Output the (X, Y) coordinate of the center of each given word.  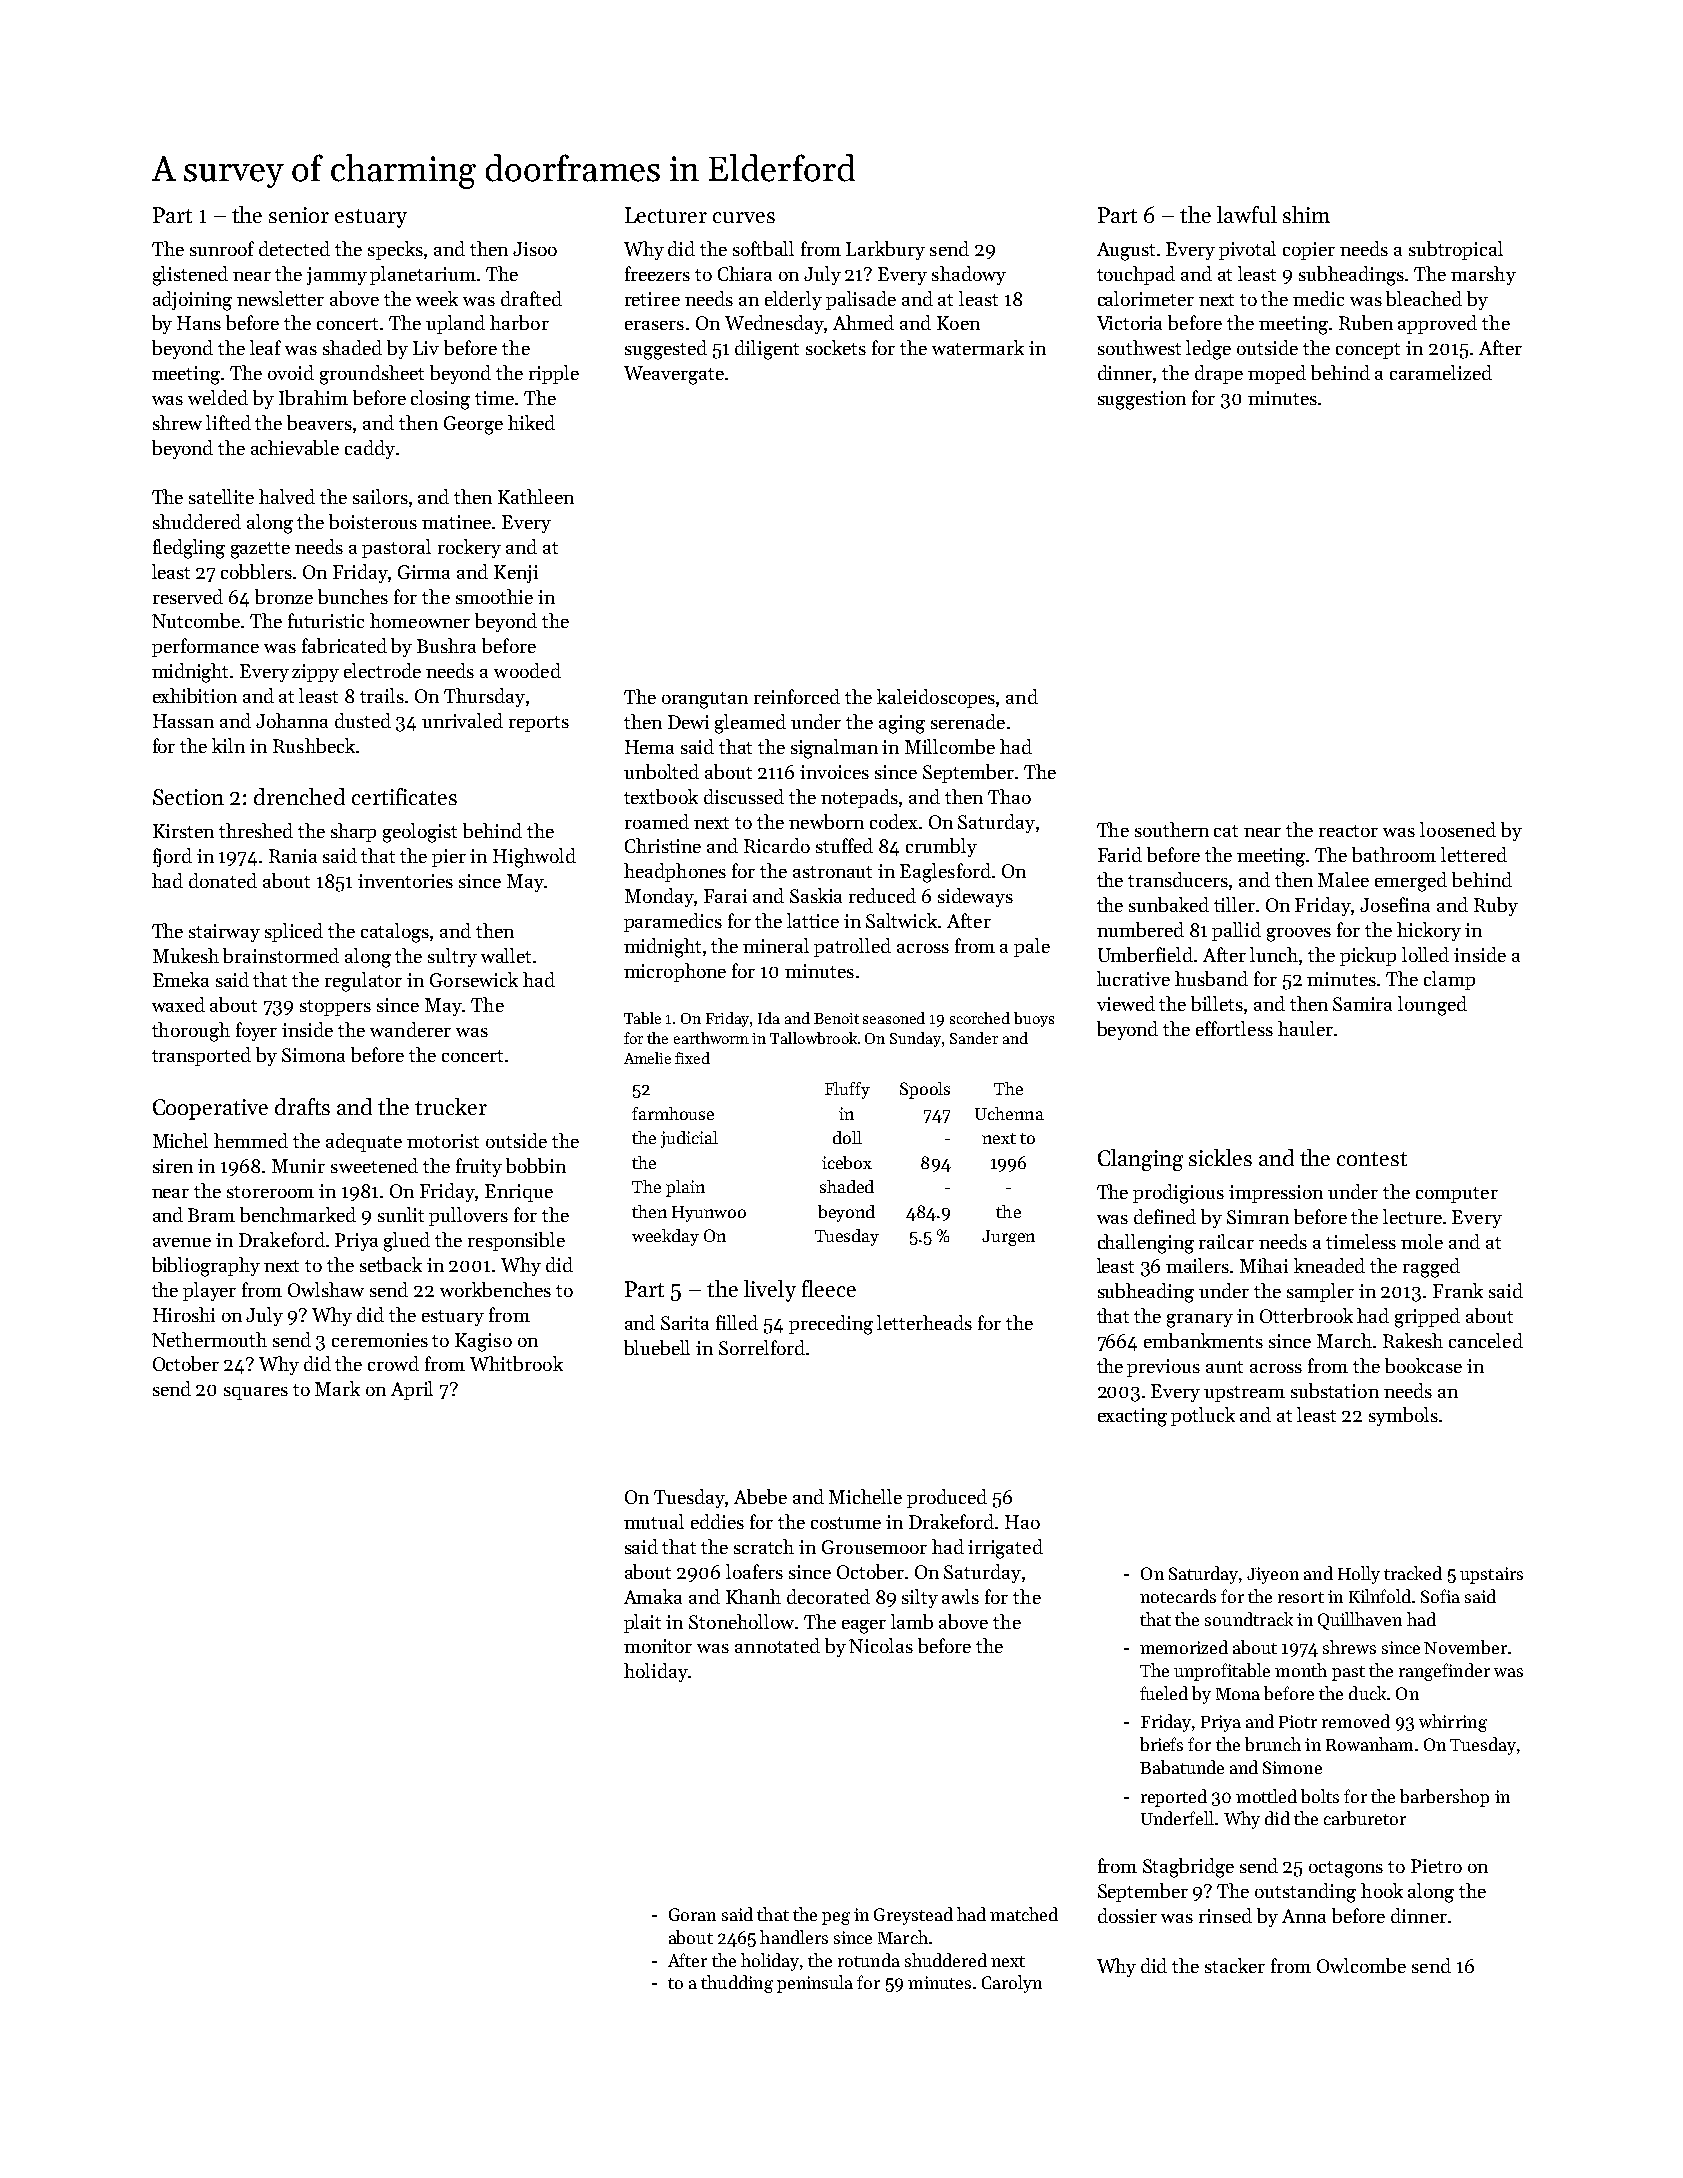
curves (744, 217)
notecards (1178, 1596)
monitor (658, 1646)
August (1126, 251)
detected (294, 248)
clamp (1449, 980)
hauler (1305, 1028)
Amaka (653, 1596)
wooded (527, 670)
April (412, 1390)
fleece (829, 1288)
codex (894, 821)
